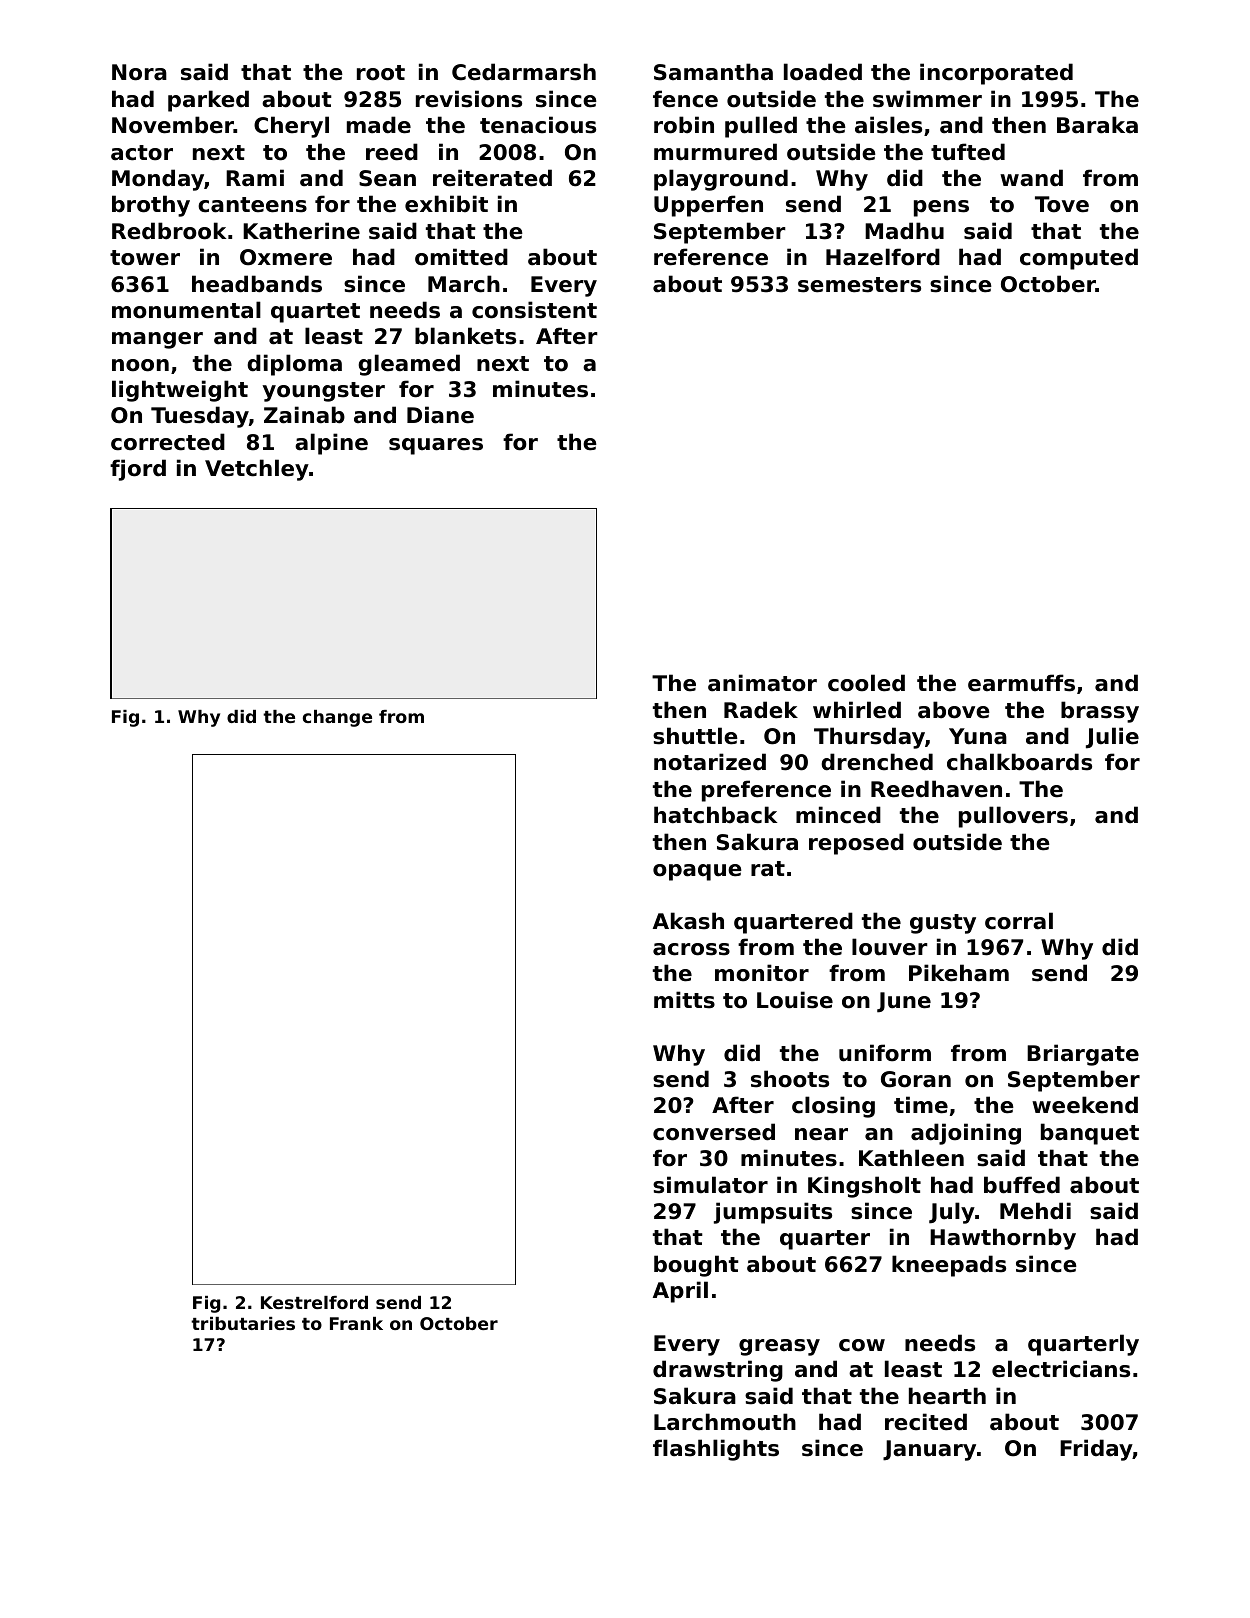 The height and width of the screenshot is (1618, 1250). Describe the element at coordinates (139, 72) in the screenshot. I see `Nora` at that location.
